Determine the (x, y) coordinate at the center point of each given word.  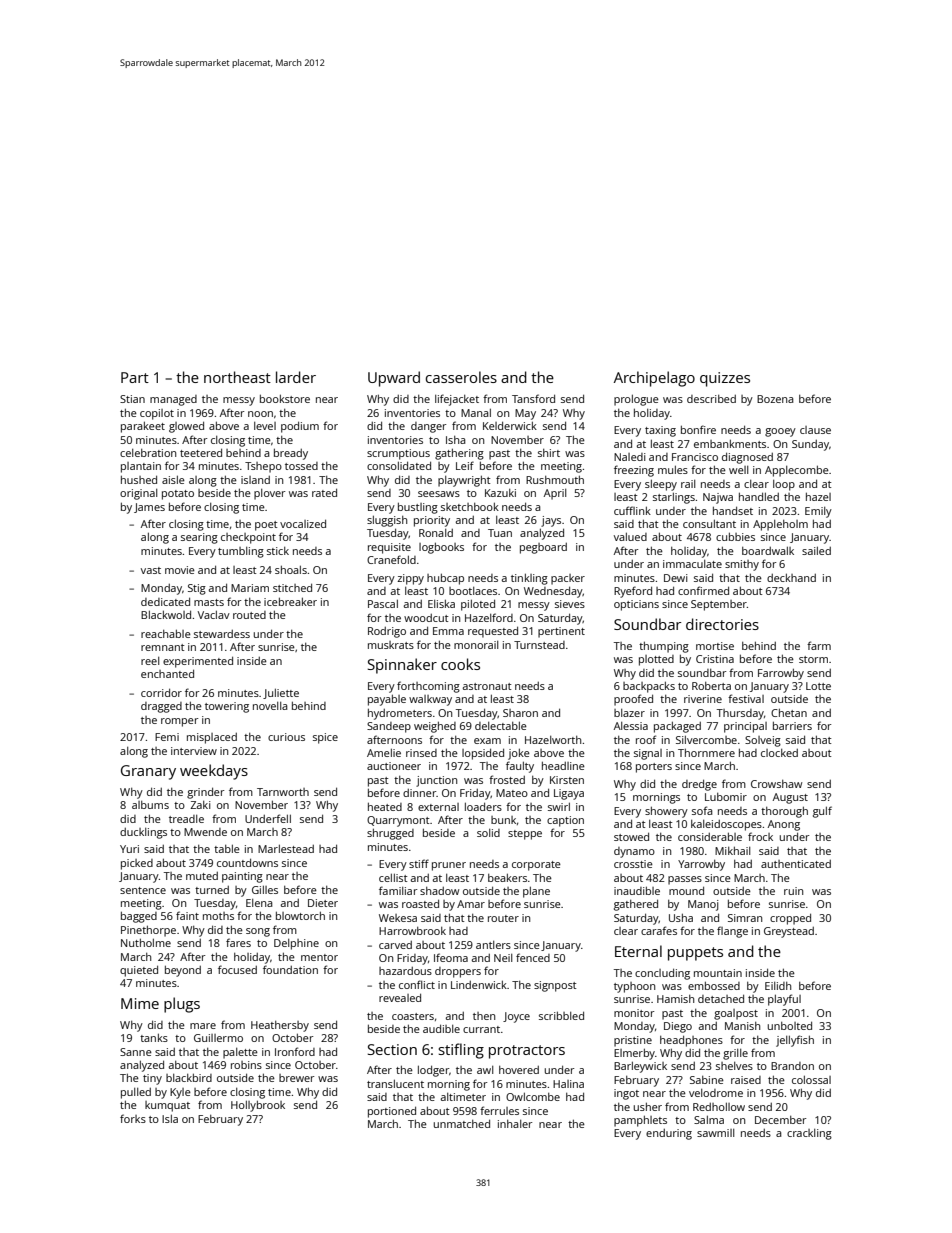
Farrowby (781, 674)
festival (746, 698)
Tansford (533, 398)
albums (150, 805)
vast (151, 570)
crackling (809, 1134)
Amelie (384, 752)
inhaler (515, 1124)
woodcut (426, 618)
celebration (148, 453)
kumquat (167, 1106)
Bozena (775, 399)
